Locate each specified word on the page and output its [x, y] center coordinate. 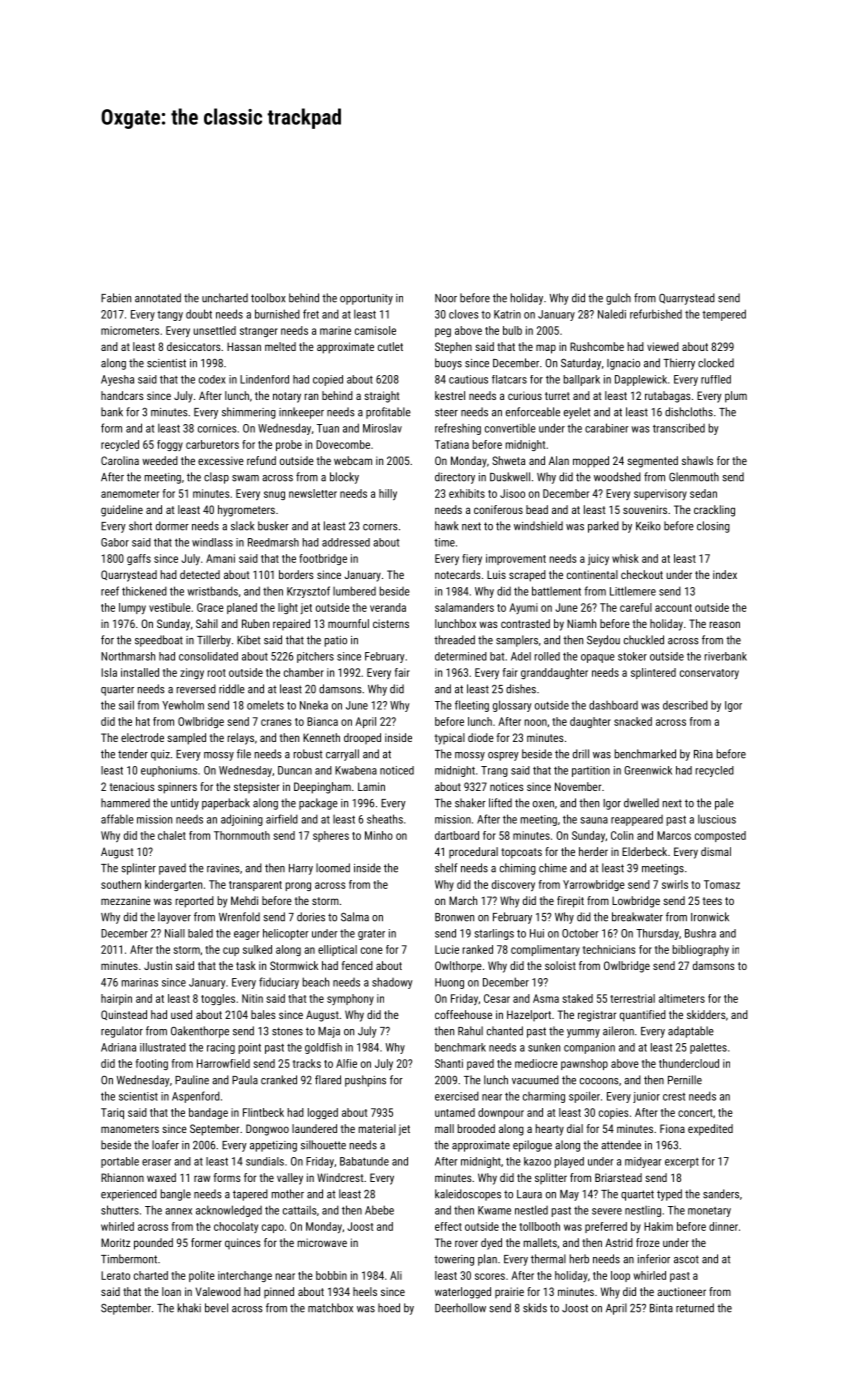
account [673, 608]
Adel [521, 656]
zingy [192, 673]
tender [133, 754]
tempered [724, 315]
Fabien [116, 298]
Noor [446, 298]
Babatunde [364, 1161]
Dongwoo [267, 1130]
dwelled [641, 803]
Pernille [685, 1080]
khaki [189, 1308]
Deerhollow [460, 1308]
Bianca [322, 721]
